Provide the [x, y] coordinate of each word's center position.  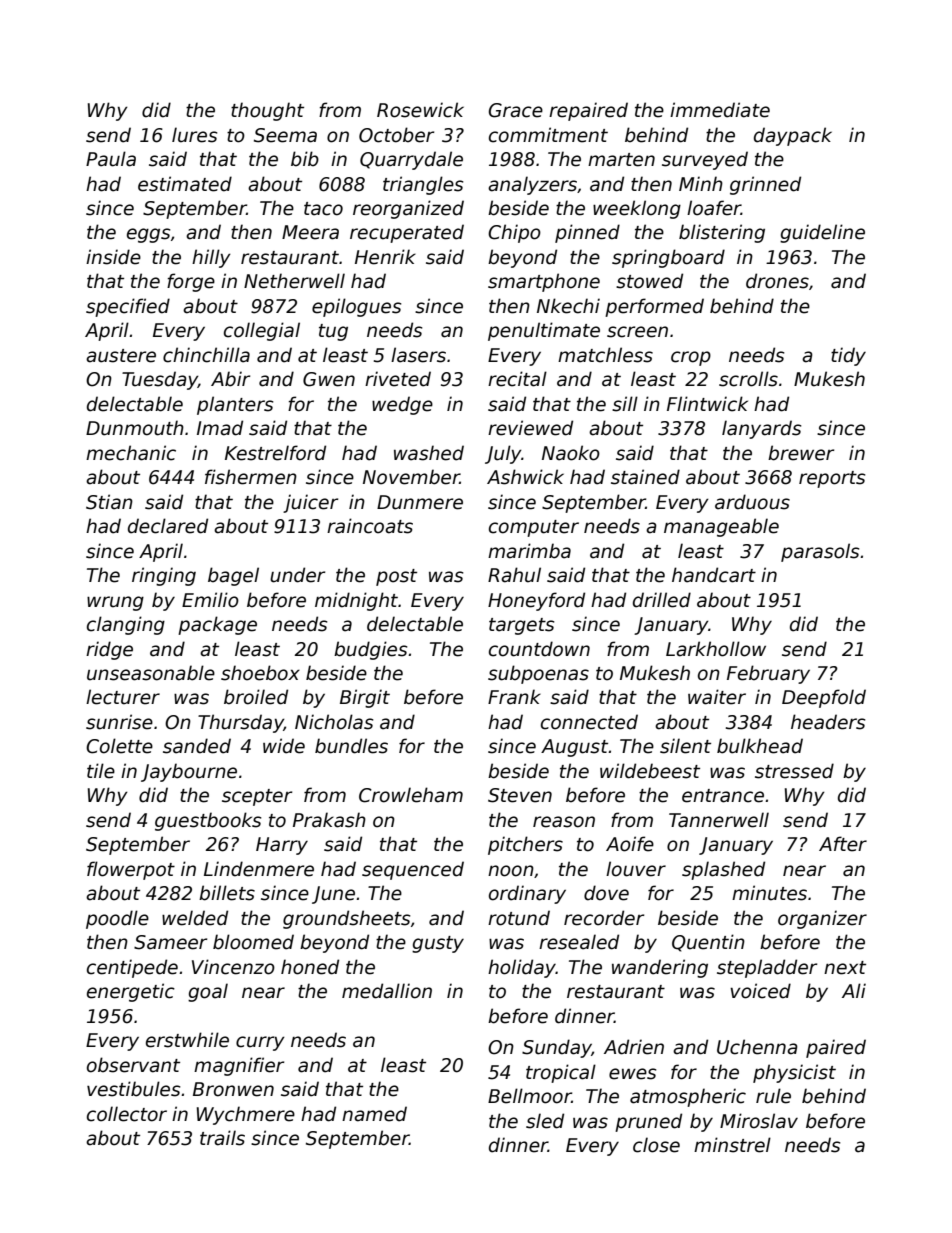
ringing [164, 576]
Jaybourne [189, 772]
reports [832, 479]
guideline [822, 233]
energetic [131, 992]
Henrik [385, 257]
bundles [351, 746]
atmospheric [688, 1097]
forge [191, 282]
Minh [701, 183]
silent [685, 746]
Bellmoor [530, 1096]
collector [127, 1114]
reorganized [408, 209]
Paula [111, 159]
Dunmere [420, 502]
